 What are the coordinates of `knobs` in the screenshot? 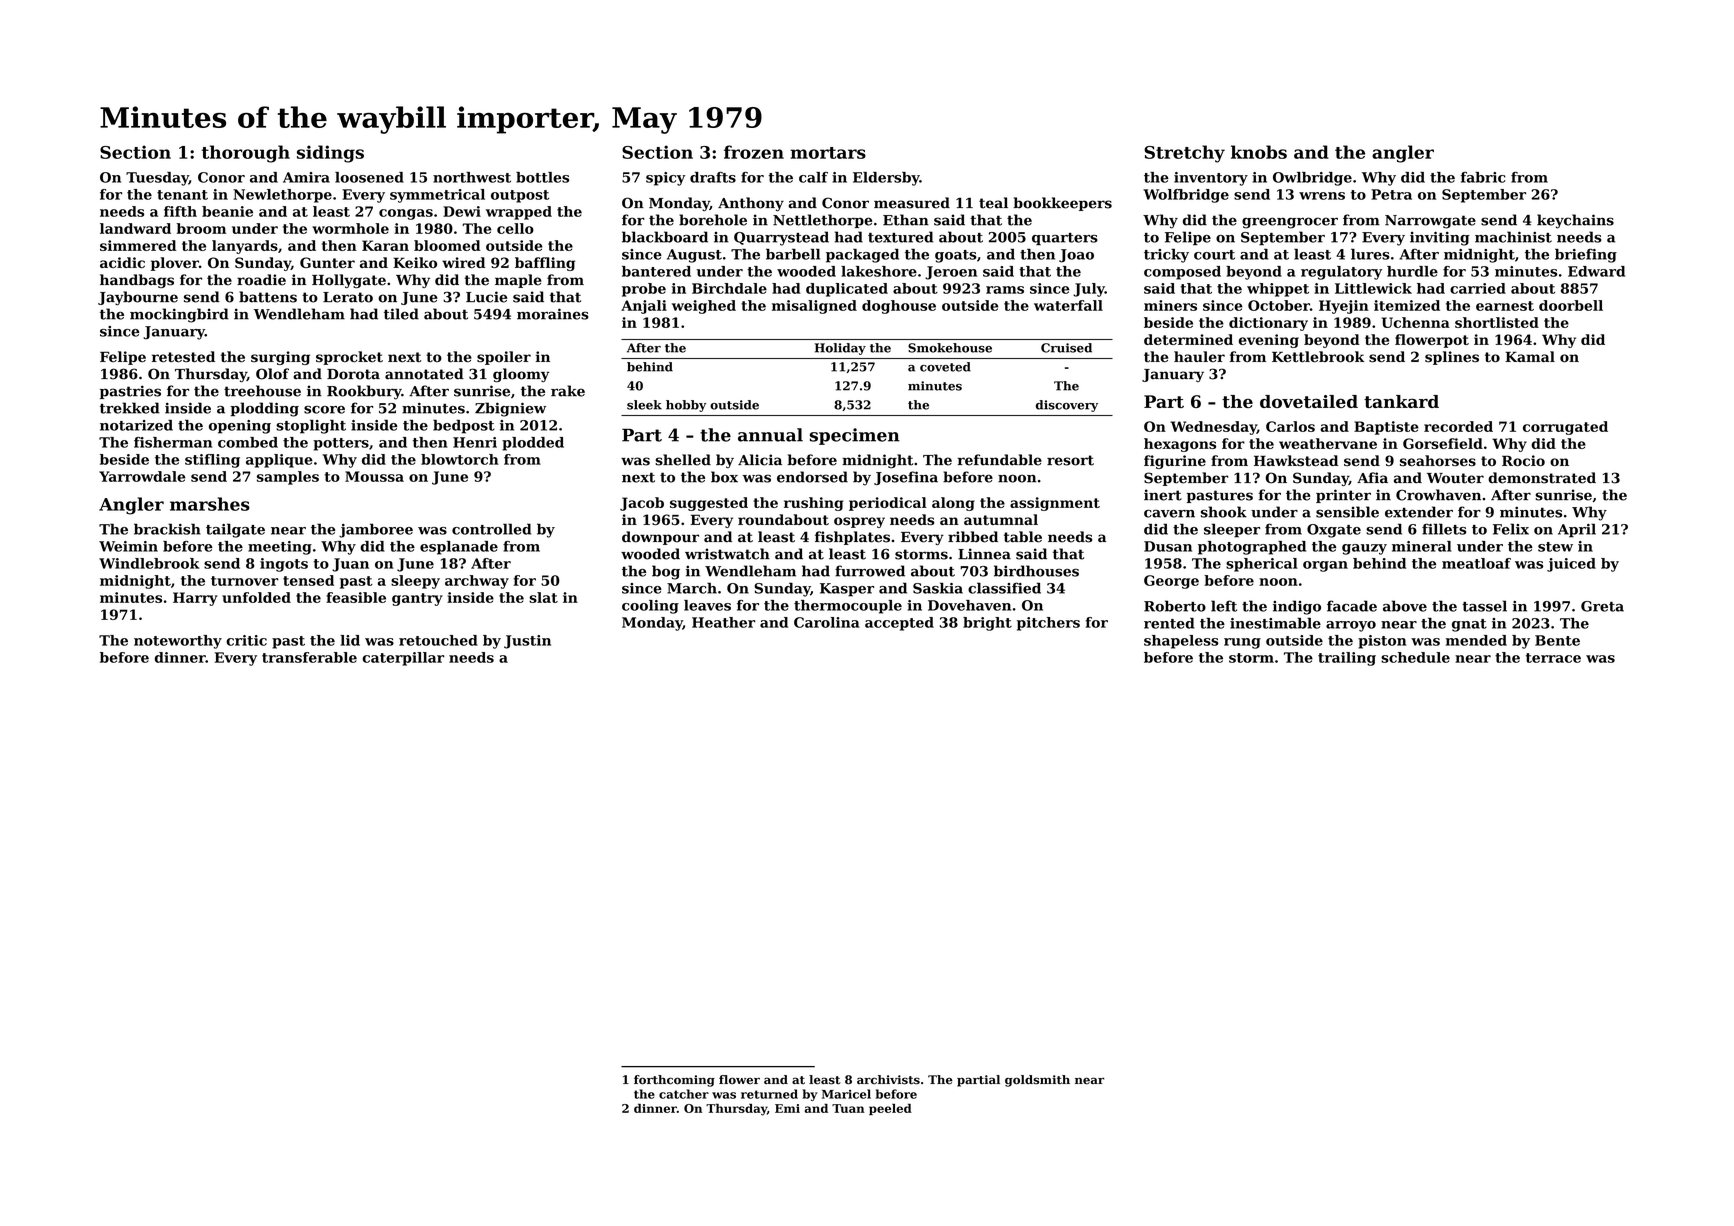 It's located at (1259, 152).
